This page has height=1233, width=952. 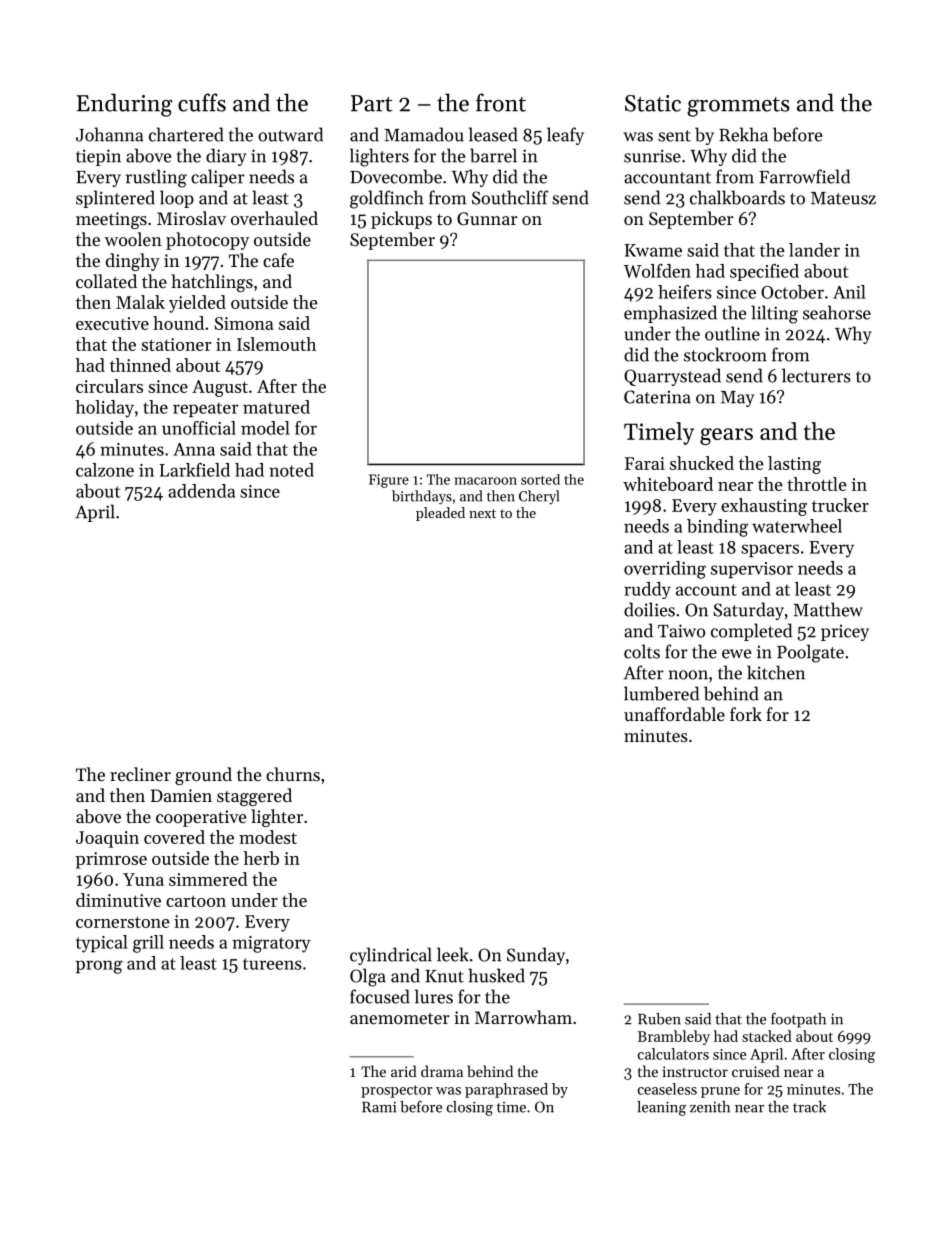 What do you see at coordinates (794, 465) in the page?
I see `lasting` at bounding box center [794, 465].
